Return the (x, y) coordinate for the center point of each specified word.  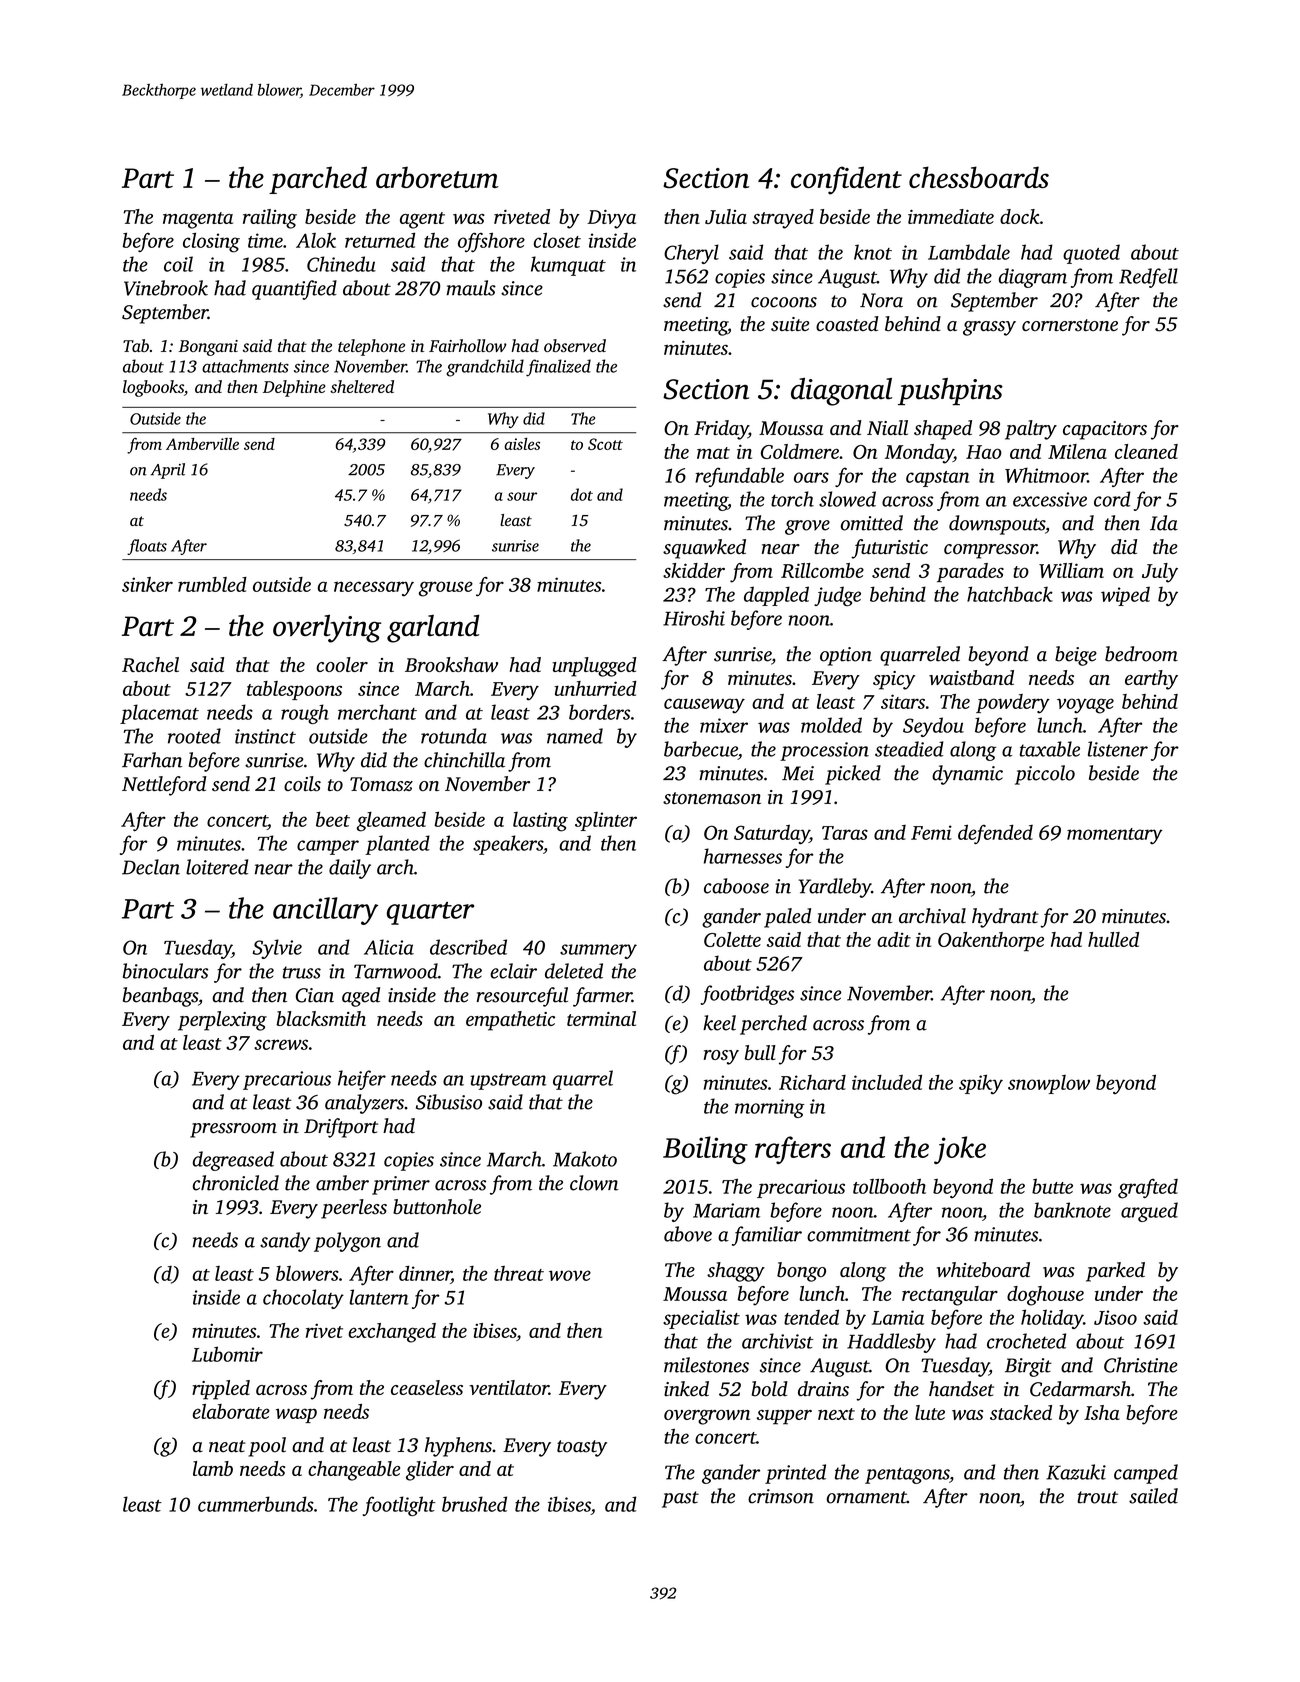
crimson (781, 1496)
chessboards (979, 177)
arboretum (437, 177)
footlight (399, 1506)
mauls (471, 288)
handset (961, 1389)
